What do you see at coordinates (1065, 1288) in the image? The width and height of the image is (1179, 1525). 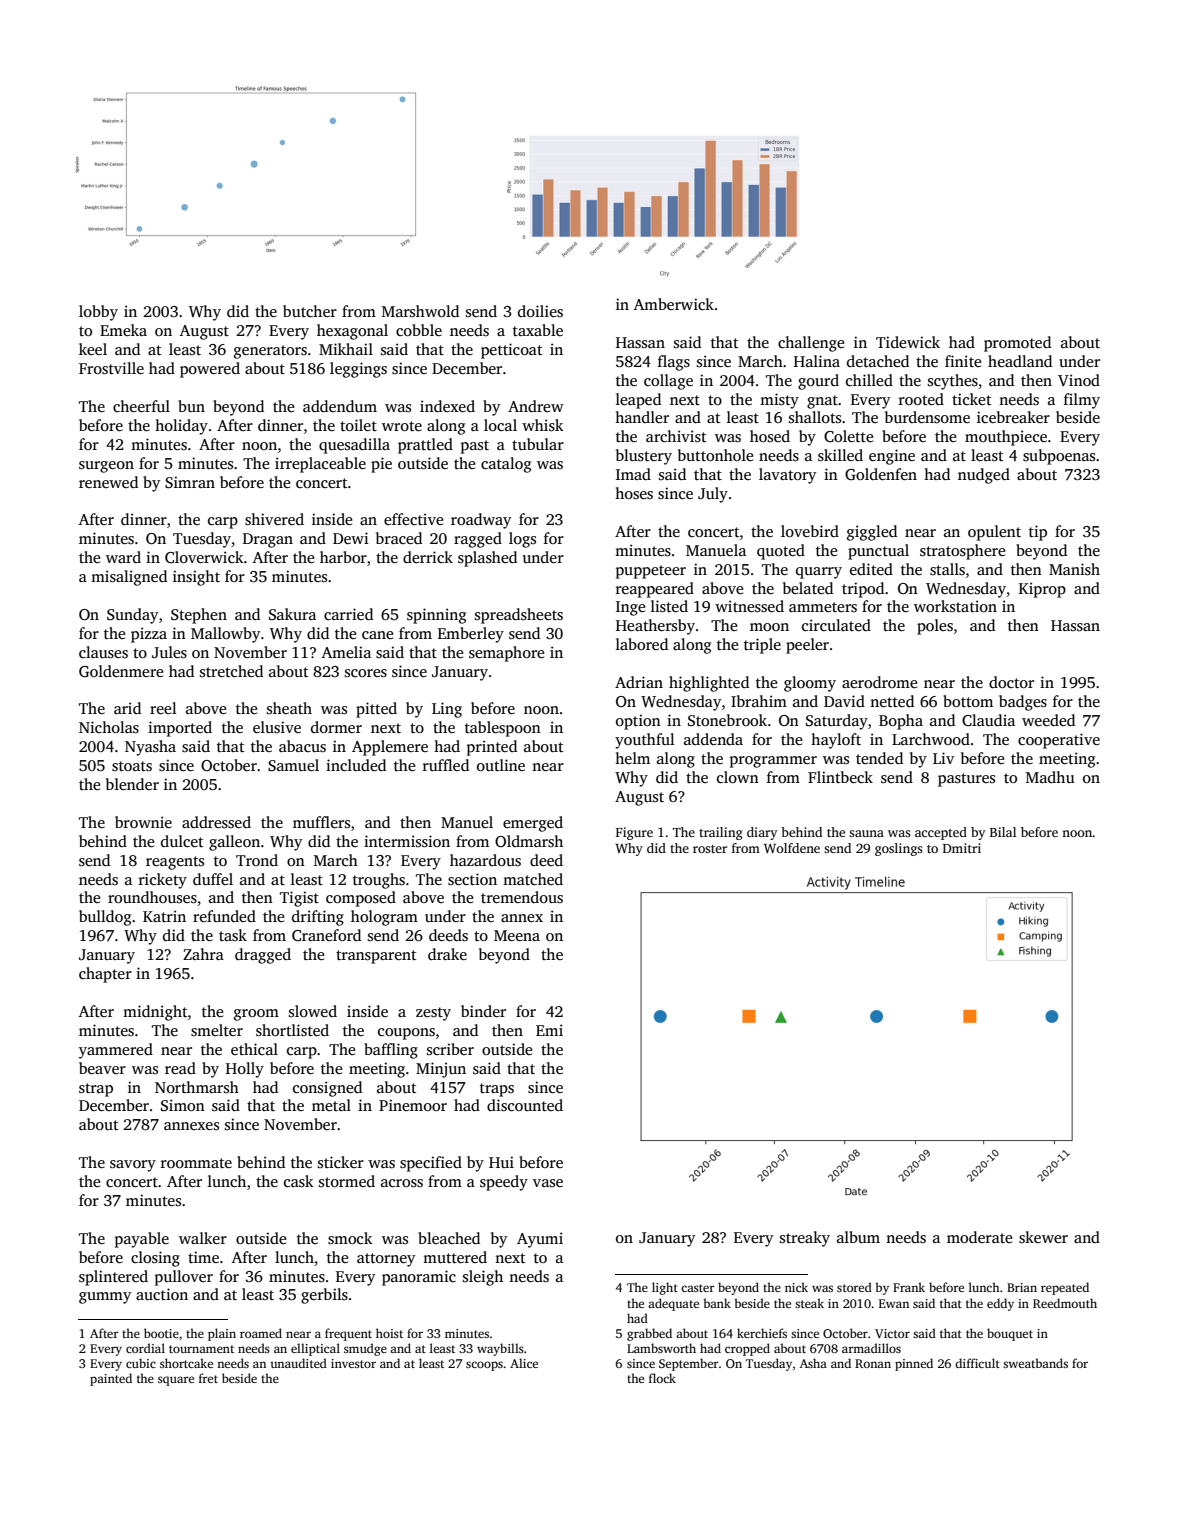 I see `repeated` at bounding box center [1065, 1288].
